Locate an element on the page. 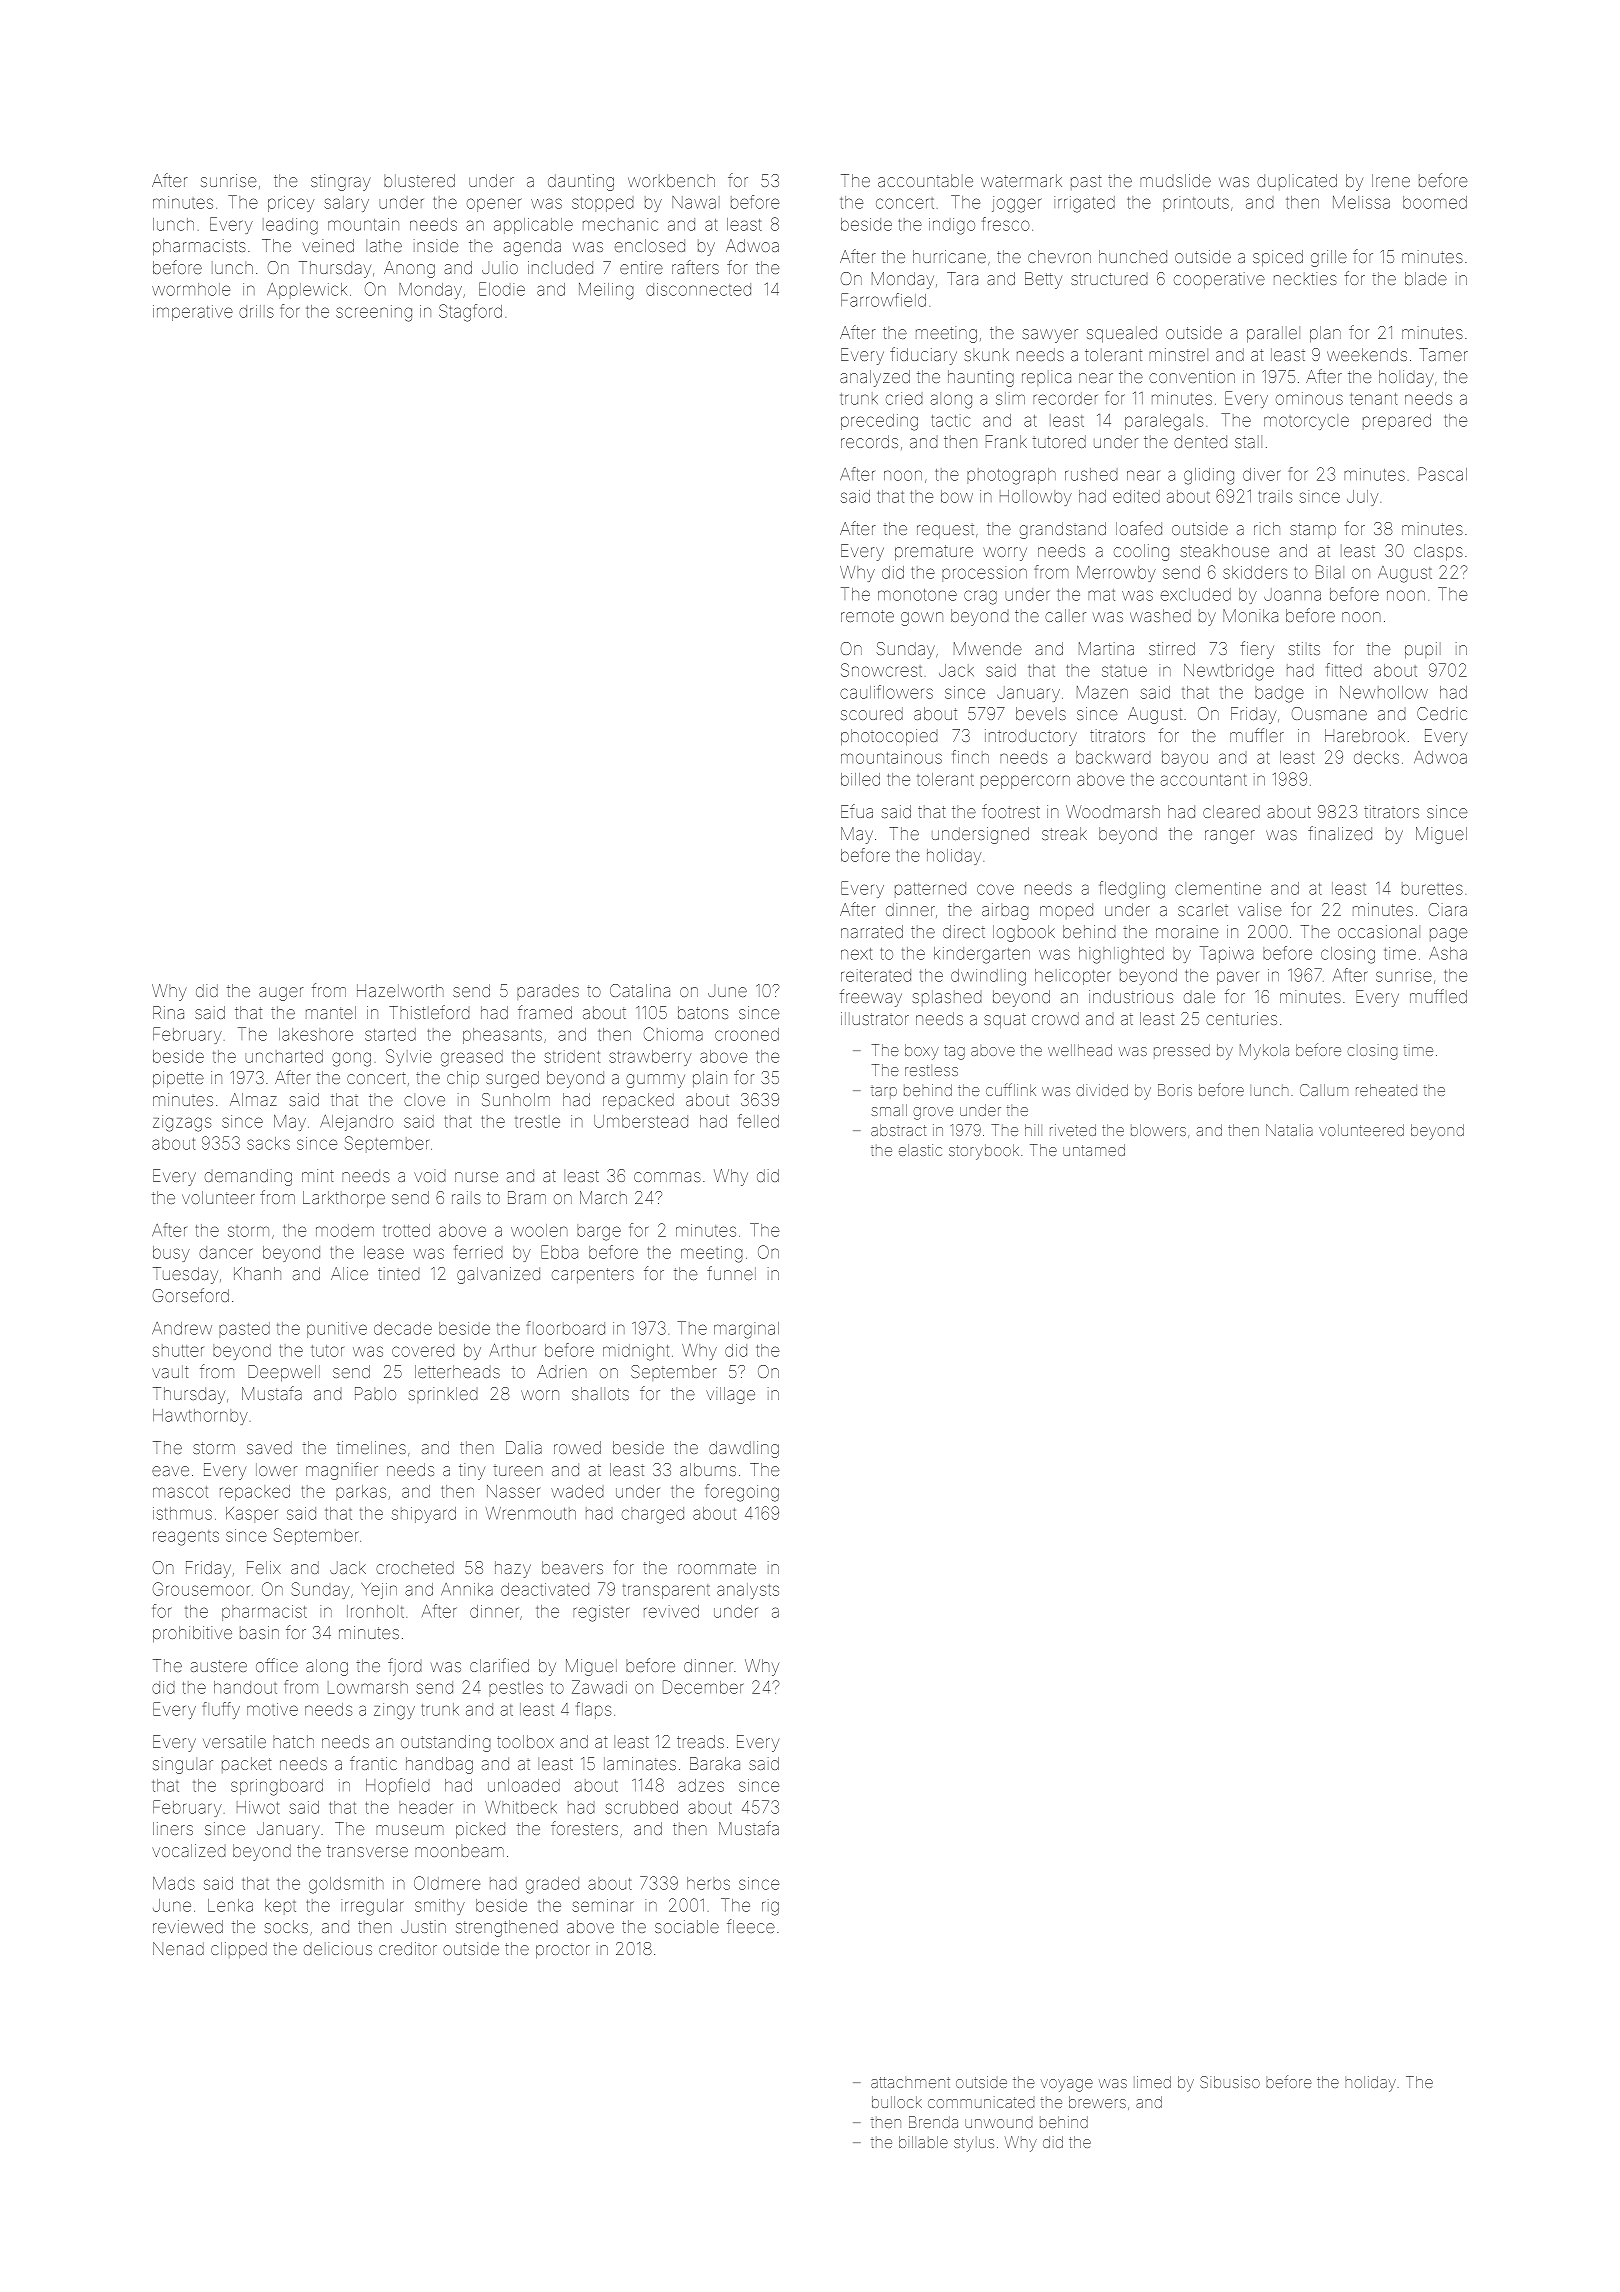 This image has width=1620, height=2292. reheated is located at coordinates (1386, 1090).
